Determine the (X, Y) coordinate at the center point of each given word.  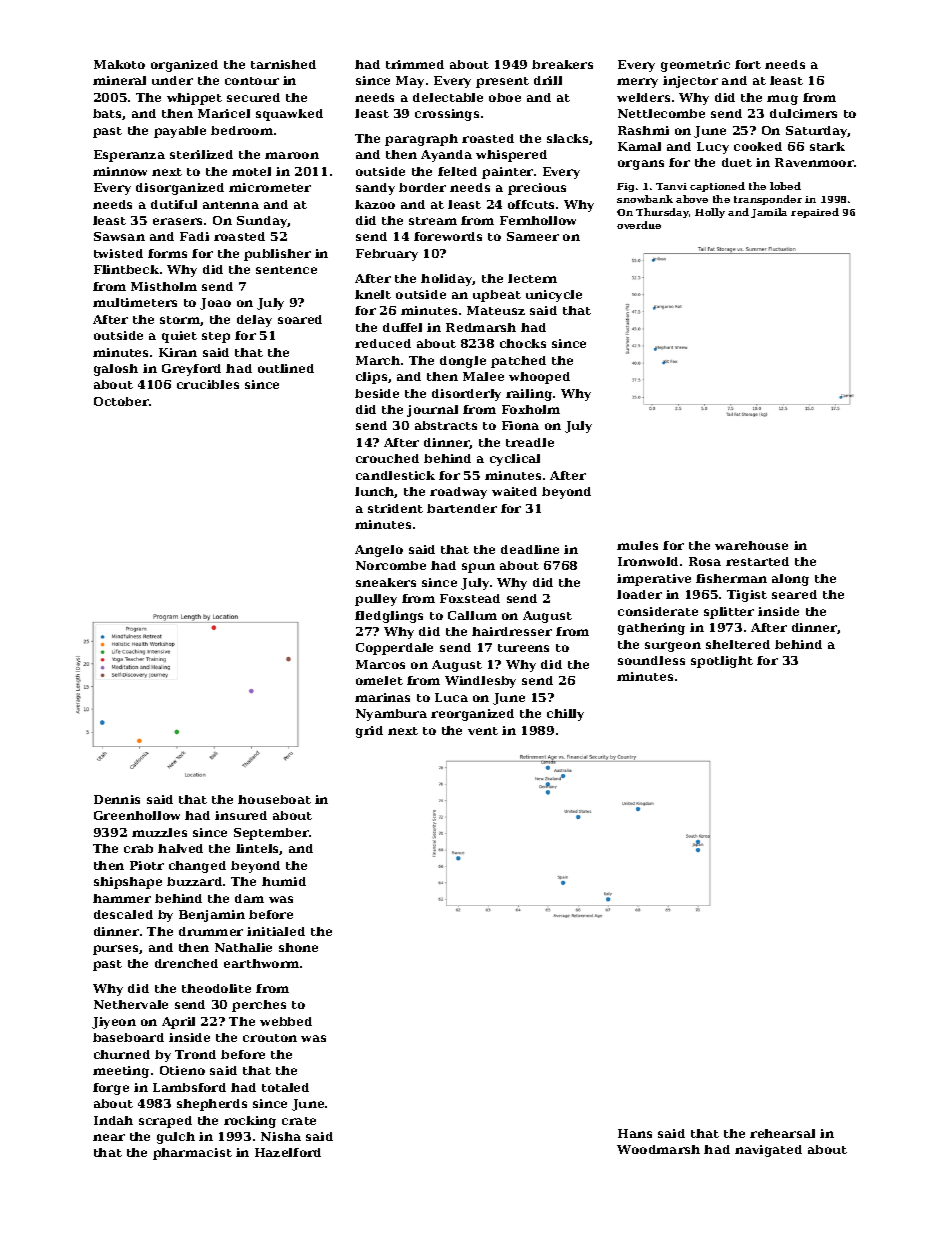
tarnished (283, 64)
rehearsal (782, 1133)
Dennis (117, 799)
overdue (639, 225)
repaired (815, 213)
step (216, 337)
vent (483, 731)
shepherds (212, 1105)
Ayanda (446, 156)
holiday (447, 280)
